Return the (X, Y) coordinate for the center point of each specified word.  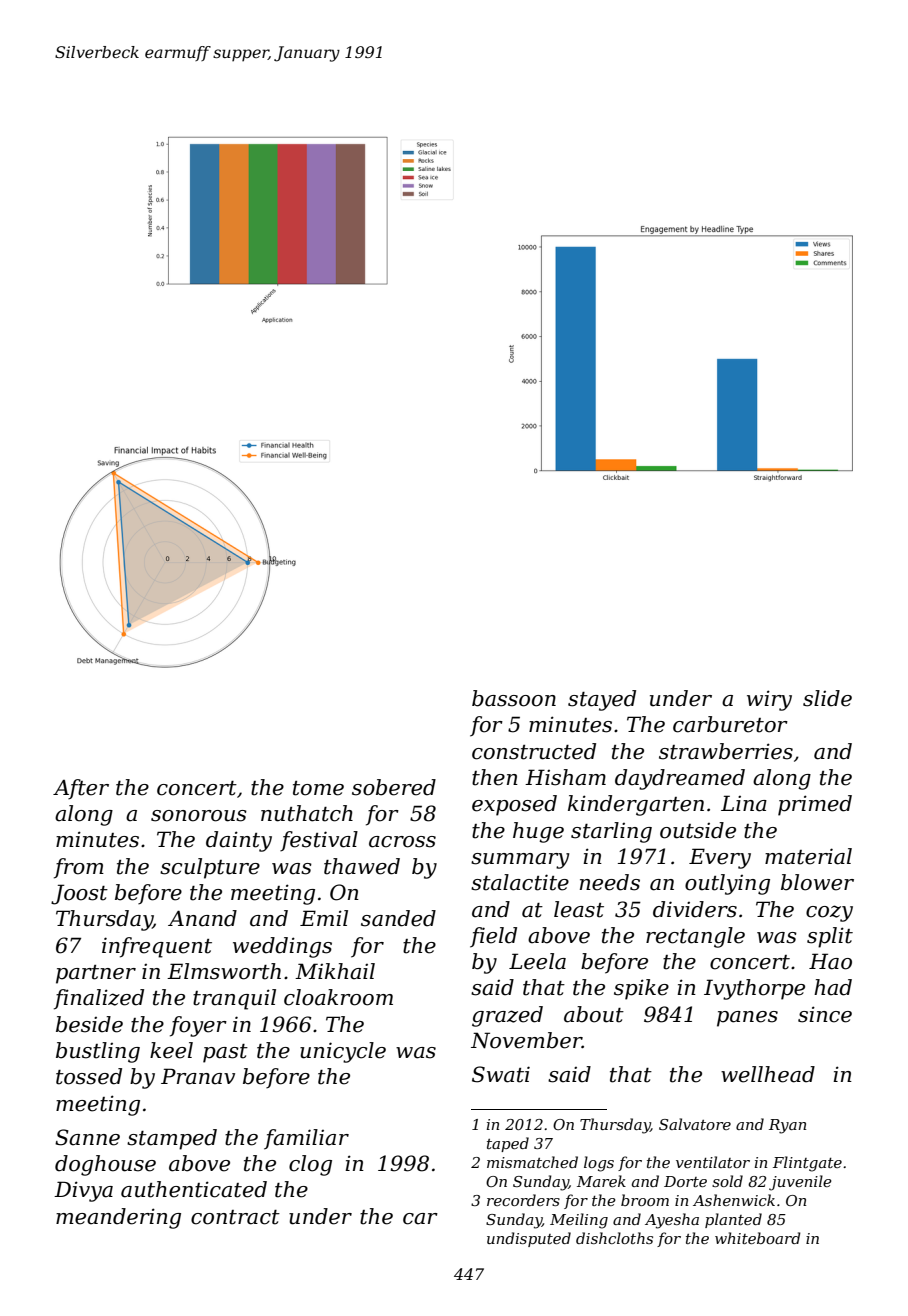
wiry (769, 700)
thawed (362, 866)
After (81, 789)
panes (747, 1019)
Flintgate (807, 1164)
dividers (695, 909)
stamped (172, 1139)
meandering (118, 1218)
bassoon (514, 698)
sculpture (210, 868)
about (594, 1014)
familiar (306, 1139)
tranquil (234, 999)
